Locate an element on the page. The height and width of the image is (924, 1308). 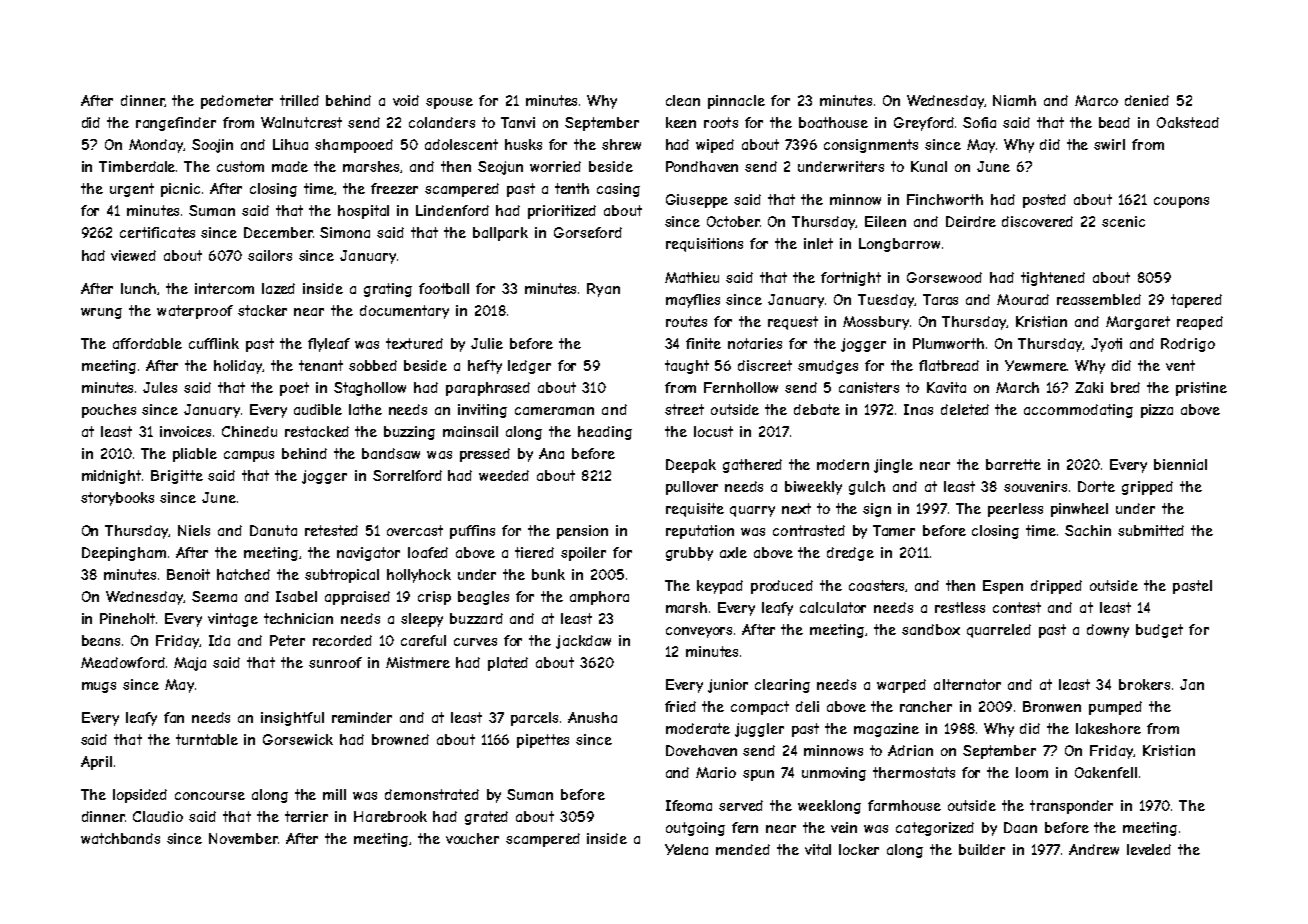
Margaret is located at coordinates (1138, 323).
